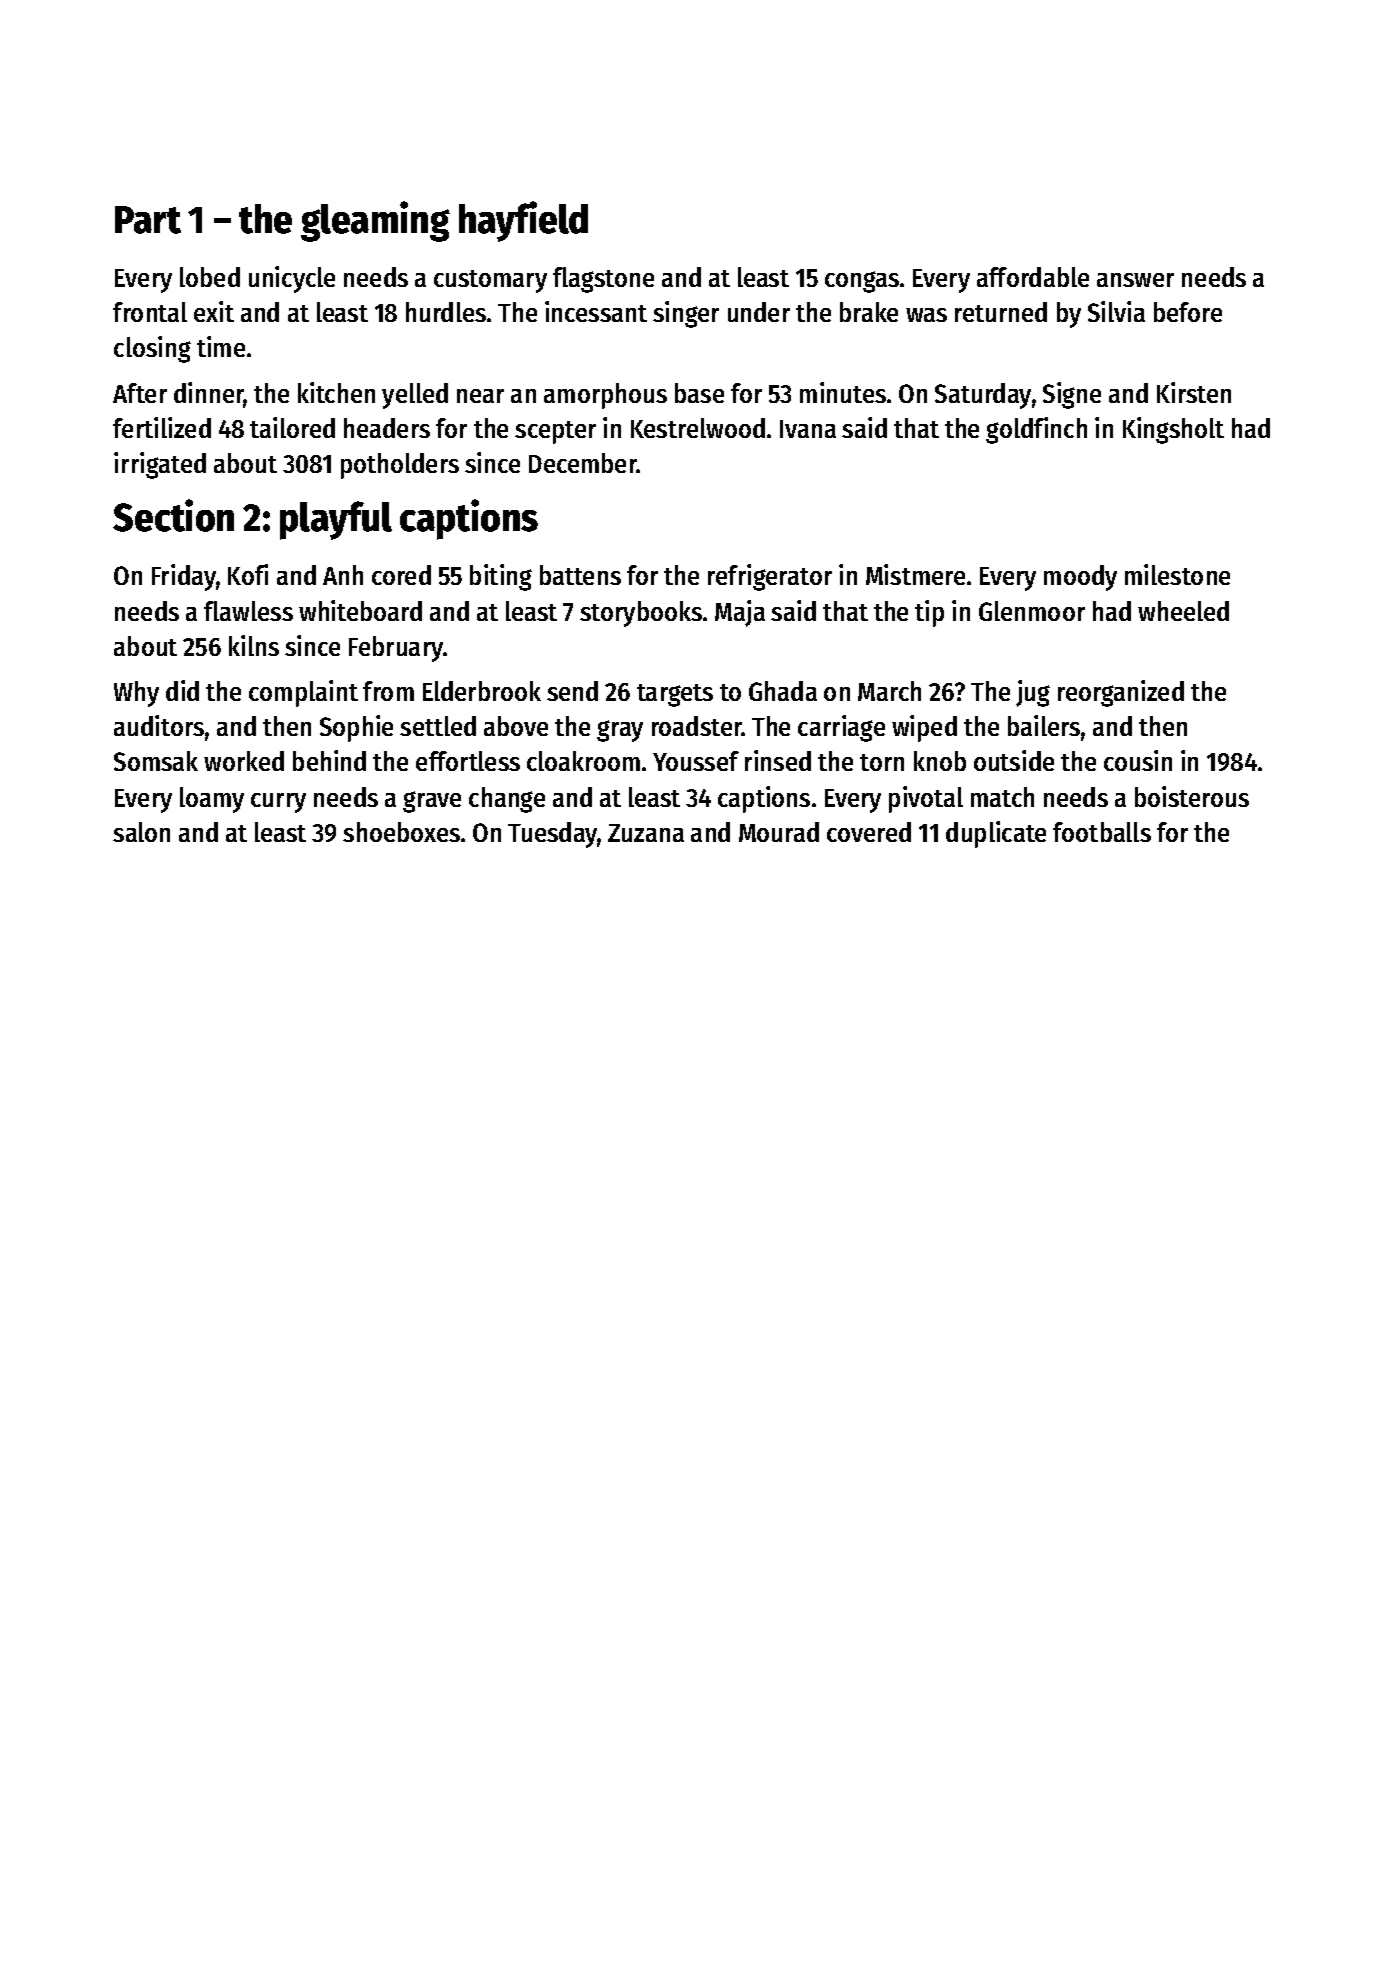 The height and width of the screenshot is (1969, 1386). Describe the element at coordinates (1135, 280) in the screenshot. I see `answer` at that location.
